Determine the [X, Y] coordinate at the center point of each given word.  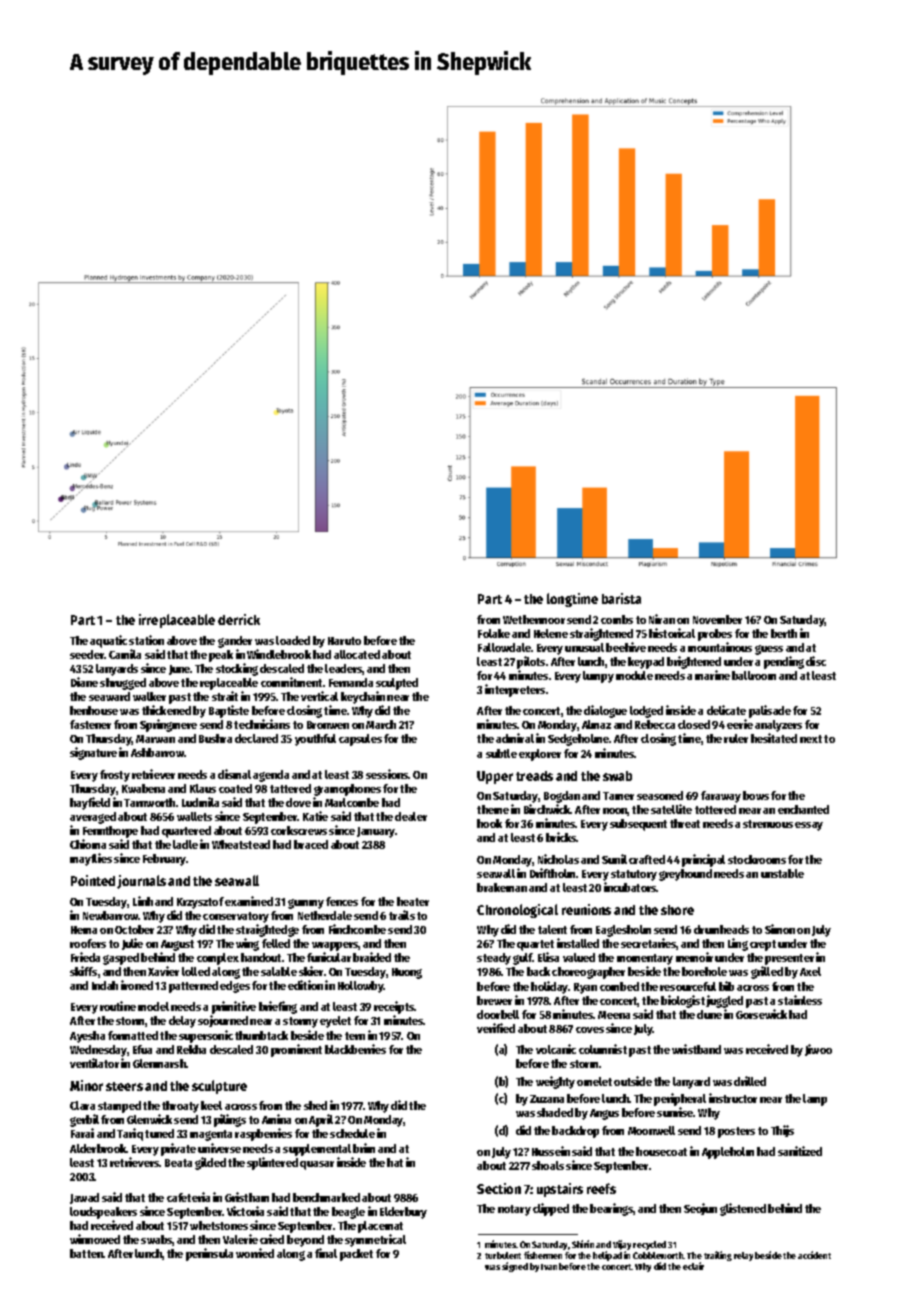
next [811, 739]
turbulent [503, 1255]
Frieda [85, 957]
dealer [411, 816]
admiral [515, 738]
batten [86, 1253]
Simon [780, 929]
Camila [125, 654]
